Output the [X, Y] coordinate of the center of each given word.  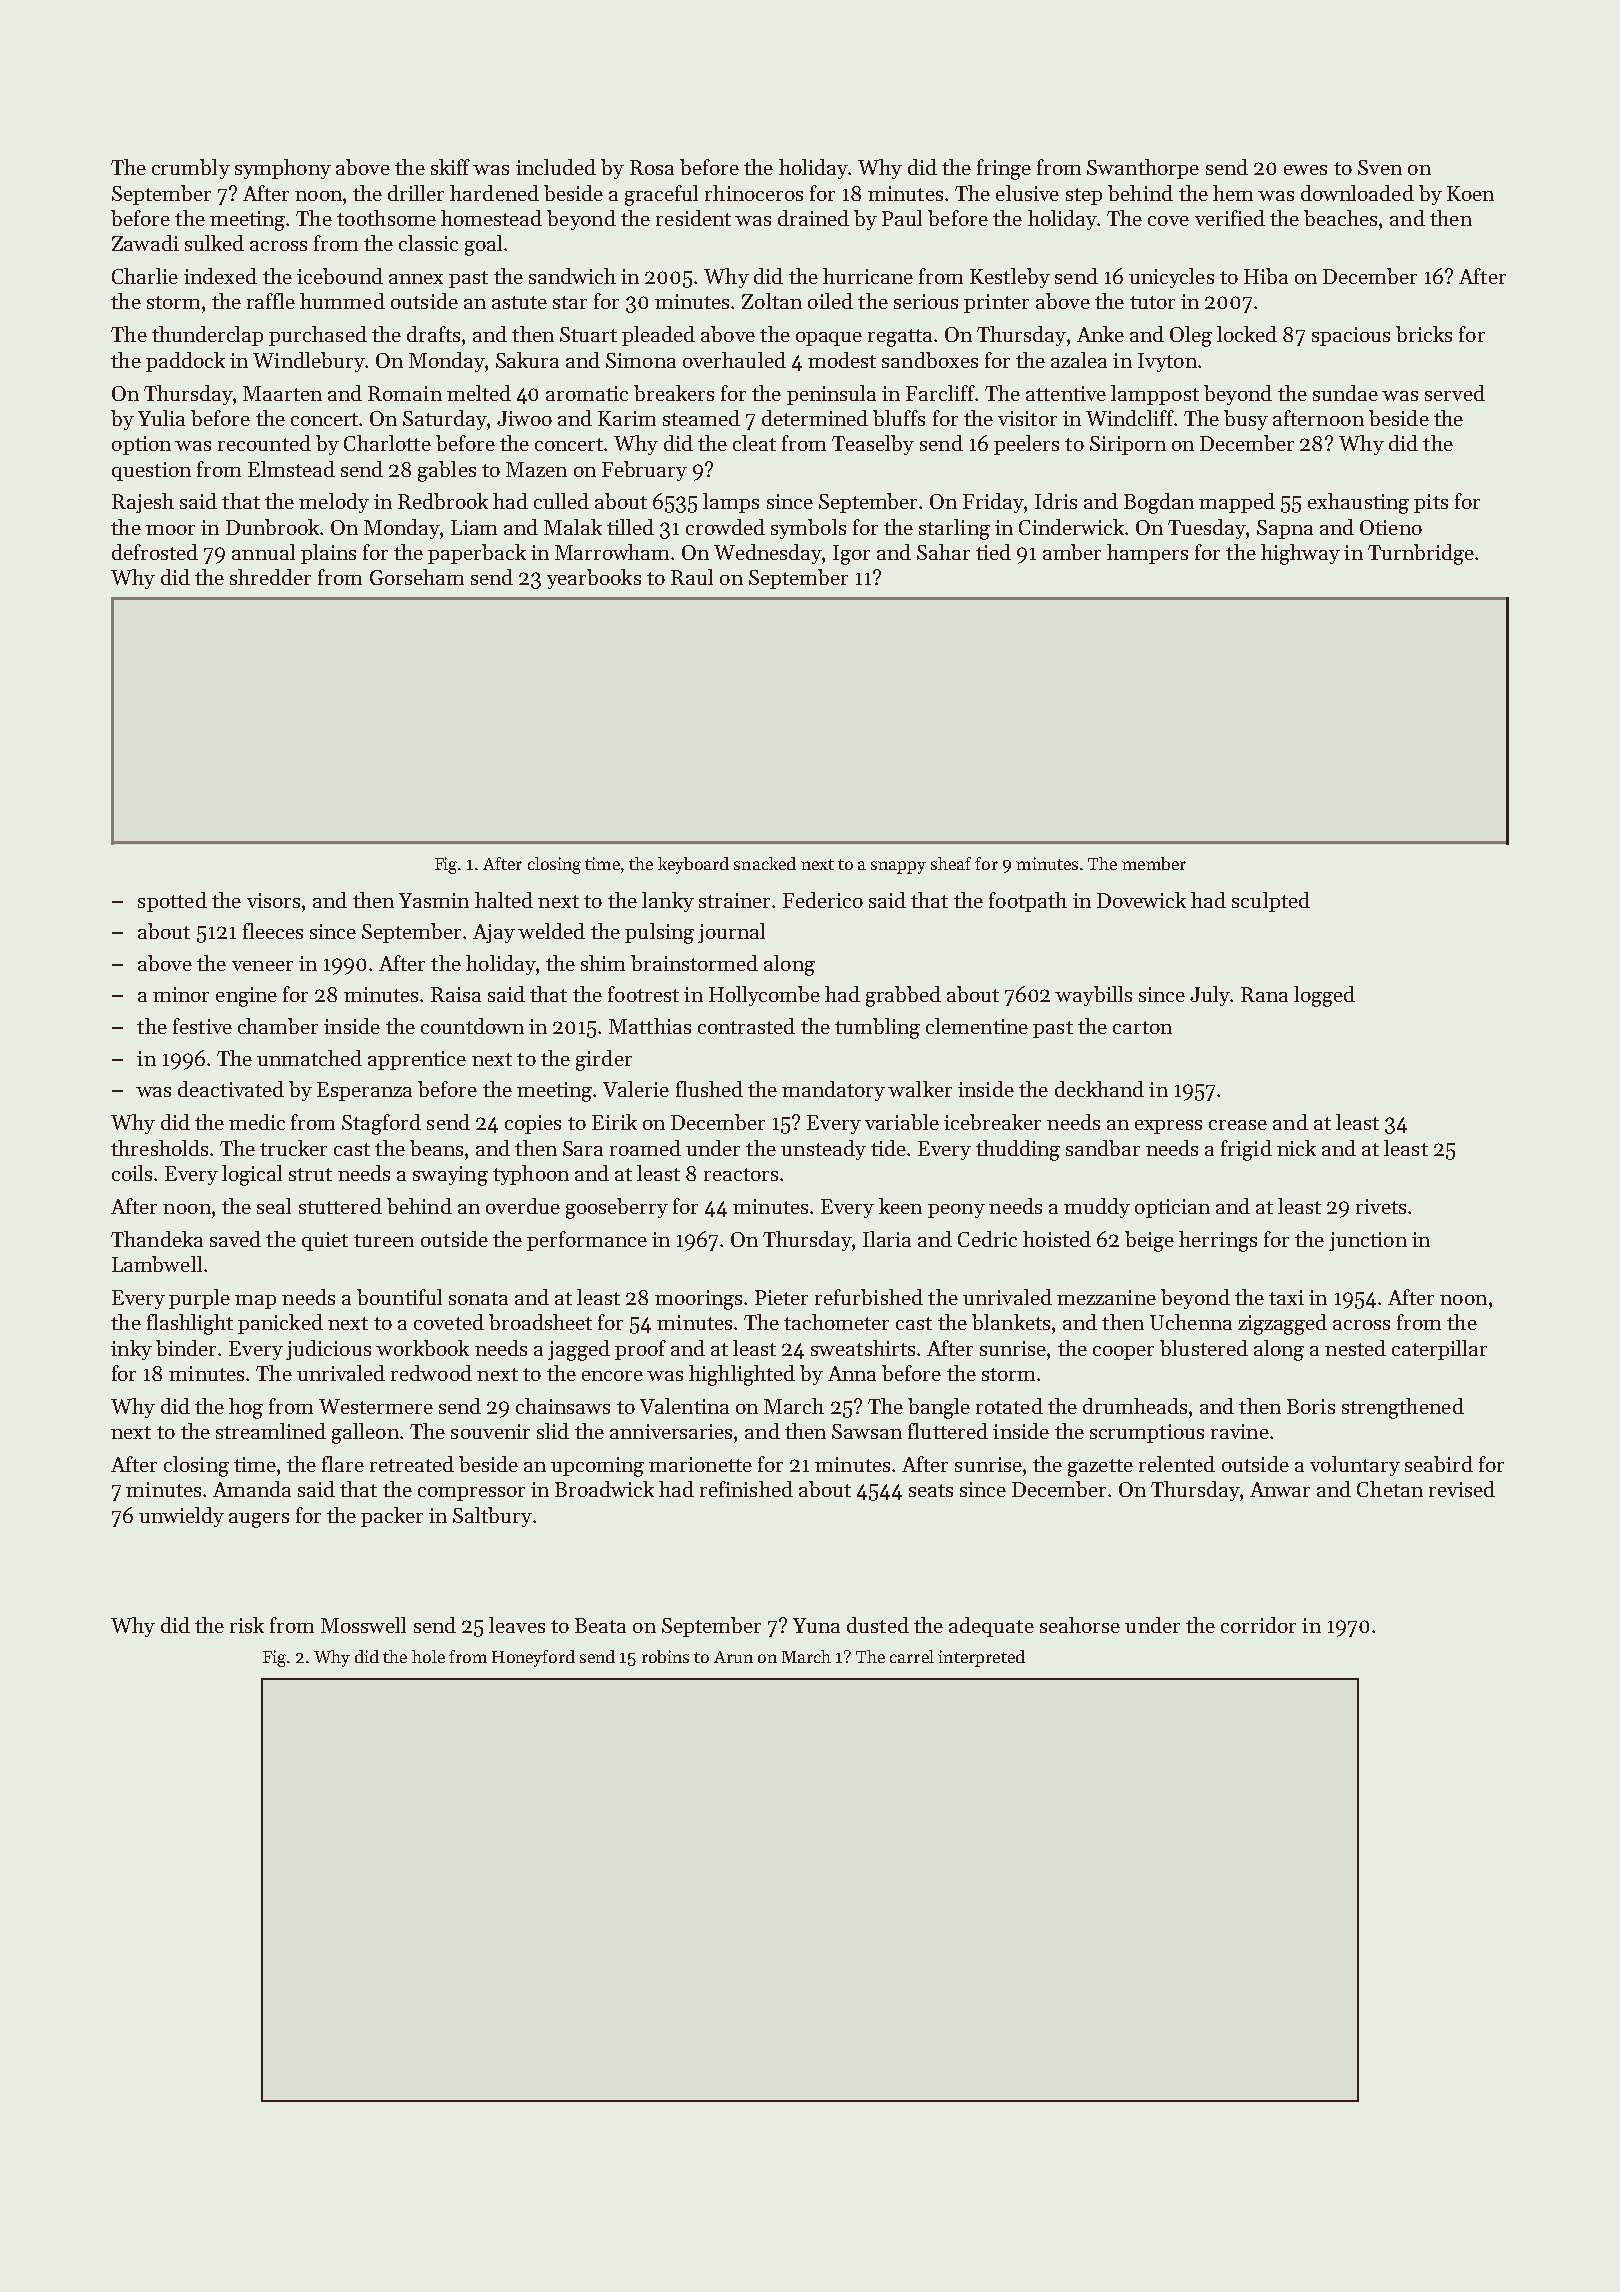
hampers [1147, 554]
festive [202, 1026]
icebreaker [992, 1122]
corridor [1258, 1625]
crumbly [191, 169]
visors [273, 900]
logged [1324, 996]
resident [693, 218]
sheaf [951, 863]
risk [247, 1625]
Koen [1470, 193]
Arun [733, 1657]
